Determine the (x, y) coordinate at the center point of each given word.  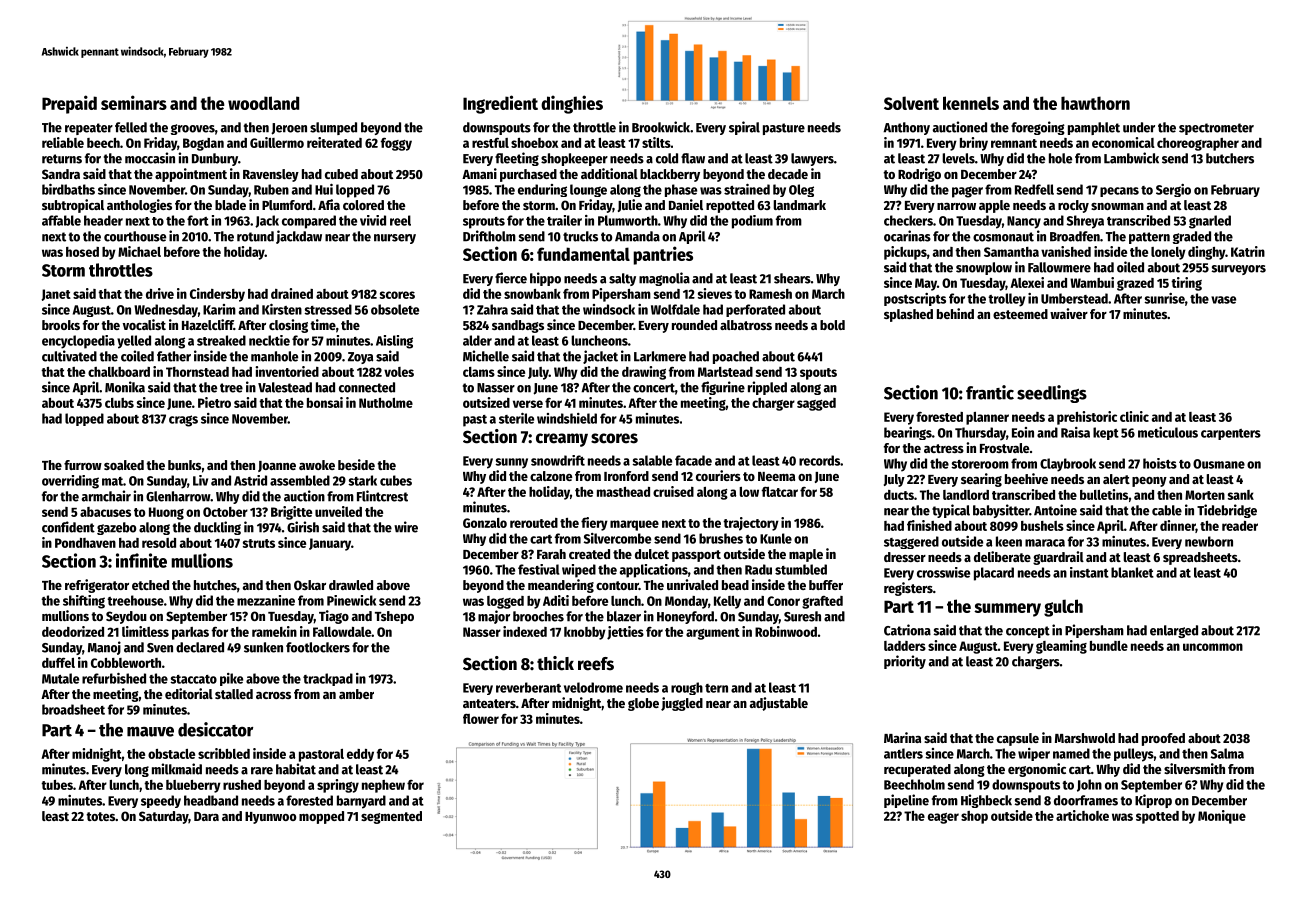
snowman (1117, 206)
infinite (141, 560)
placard (994, 574)
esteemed (1020, 314)
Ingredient (500, 104)
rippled (767, 388)
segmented (391, 817)
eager (943, 818)
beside (356, 464)
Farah (551, 554)
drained (292, 293)
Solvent (911, 103)
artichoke (1082, 815)
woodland (263, 103)
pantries (663, 255)
